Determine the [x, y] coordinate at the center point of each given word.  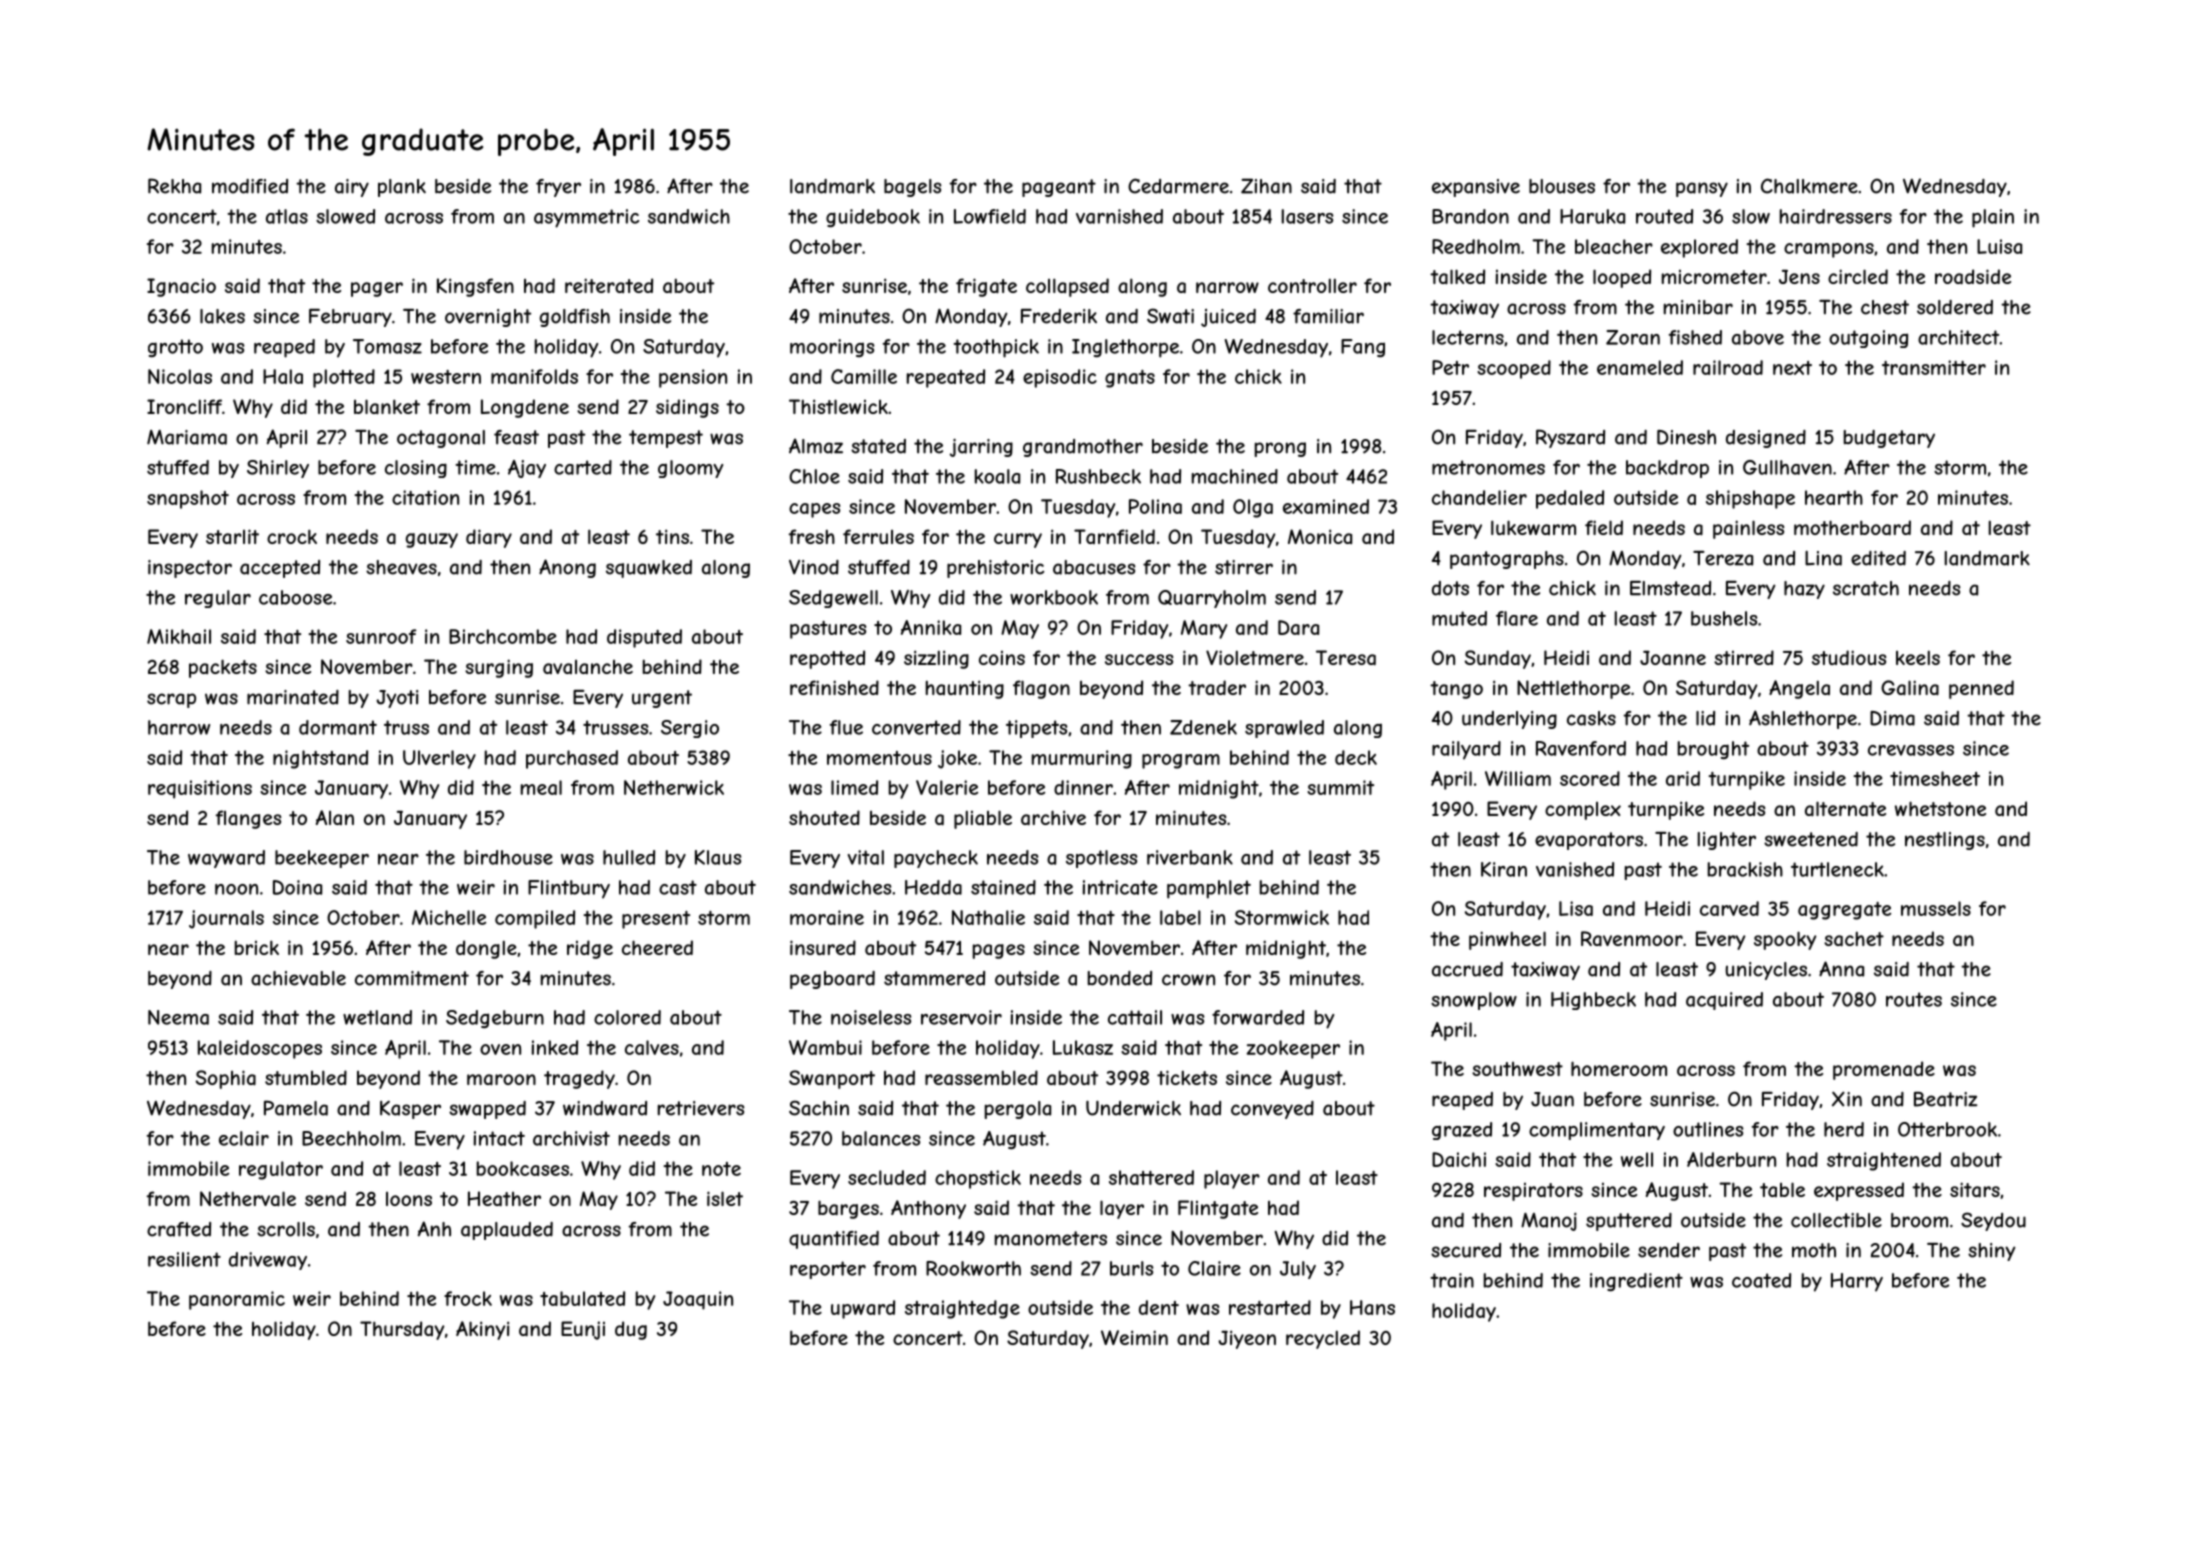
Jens [1799, 276]
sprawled [1284, 729]
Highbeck [1593, 1001]
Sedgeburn [495, 1019]
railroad [1728, 367]
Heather [504, 1199]
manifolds [534, 376]
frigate [986, 287]
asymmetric [586, 218]
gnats [1130, 379]
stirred [1744, 657]
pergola [1018, 1110]
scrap [171, 700]
